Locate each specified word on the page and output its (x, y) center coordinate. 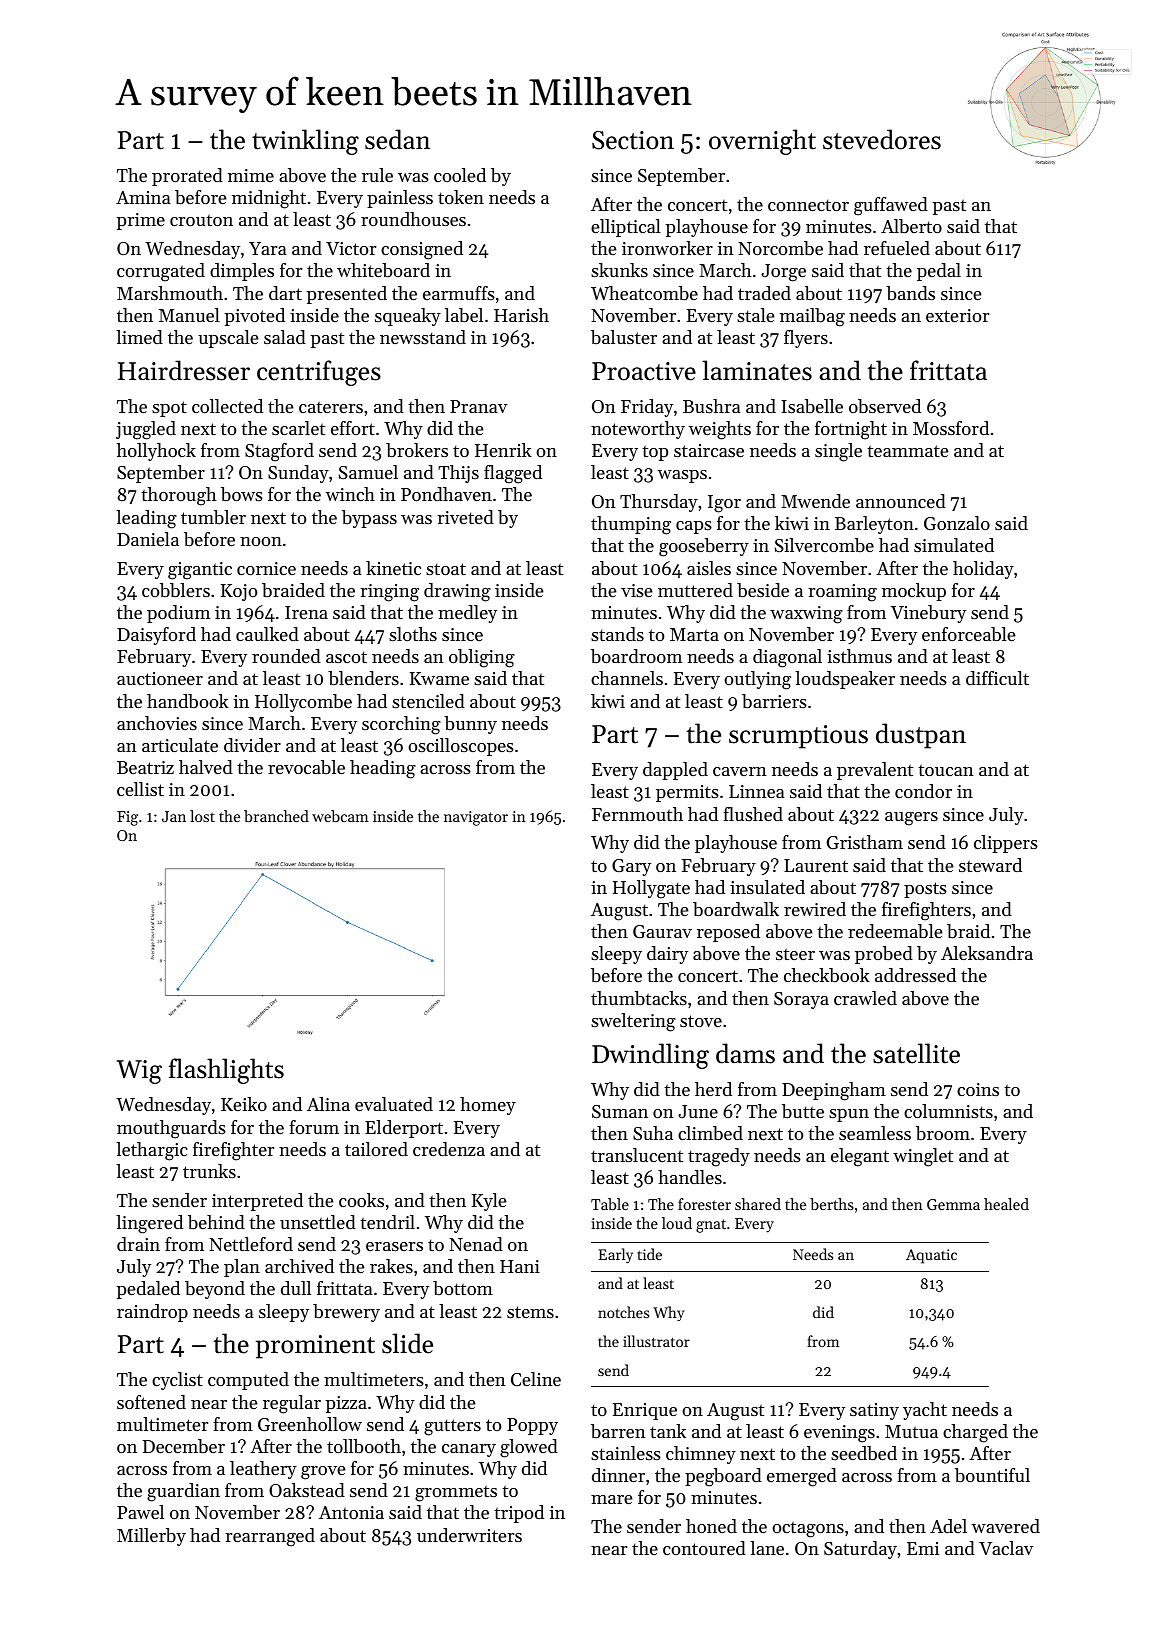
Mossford (951, 428)
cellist (140, 789)
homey (488, 1106)
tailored (376, 1149)
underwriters (469, 1535)
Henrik (503, 450)
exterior (957, 315)
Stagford (279, 452)
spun (849, 1115)
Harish (521, 315)
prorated (187, 177)
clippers (1006, 844)
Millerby (151, 1537)
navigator (476, 818)
